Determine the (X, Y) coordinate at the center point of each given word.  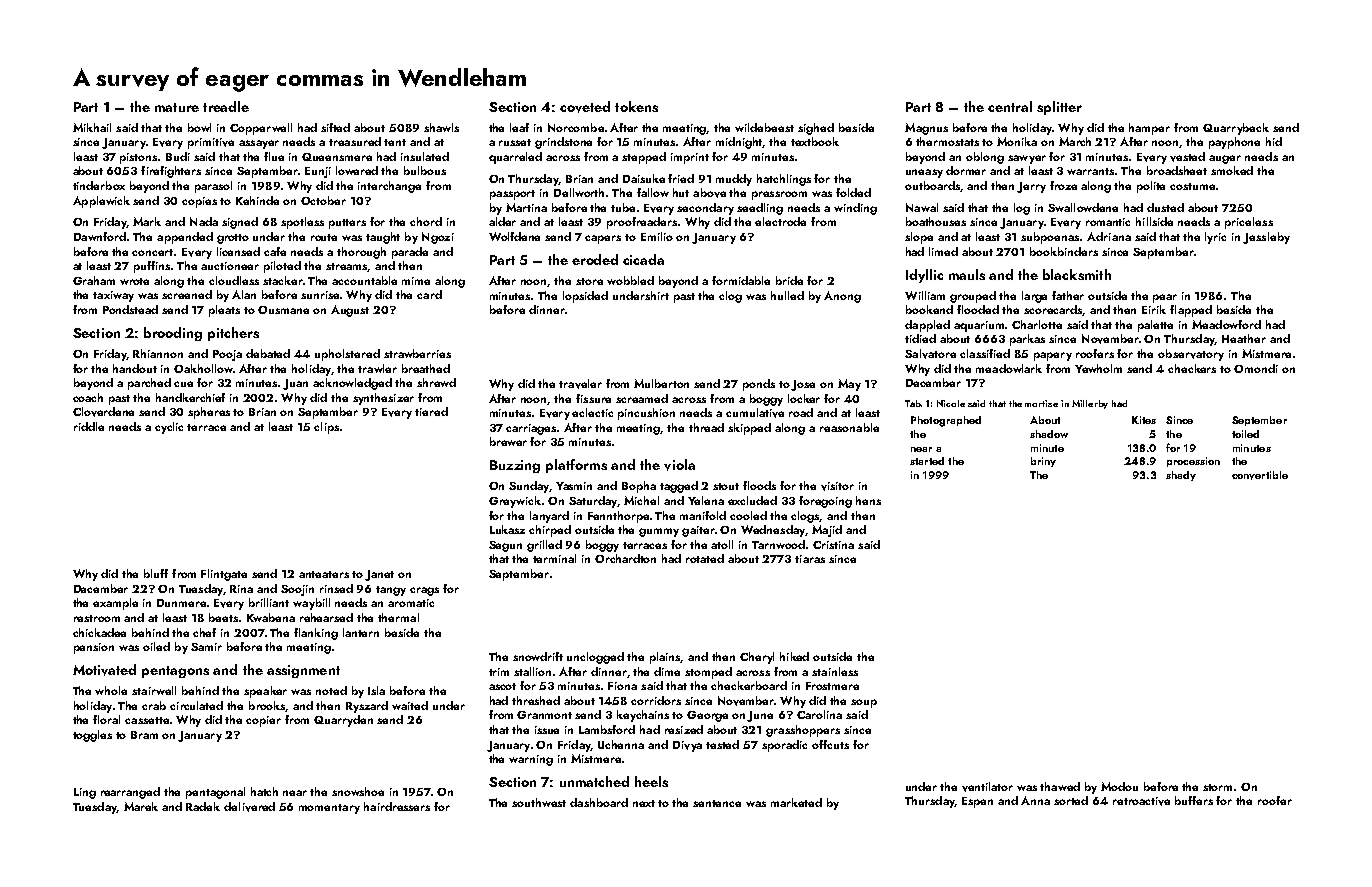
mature (177, 107)
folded (853, 192)
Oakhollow (203, 368)
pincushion (646, 414)
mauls (967, 274)
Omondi (1256, 368)
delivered (249, 807)
